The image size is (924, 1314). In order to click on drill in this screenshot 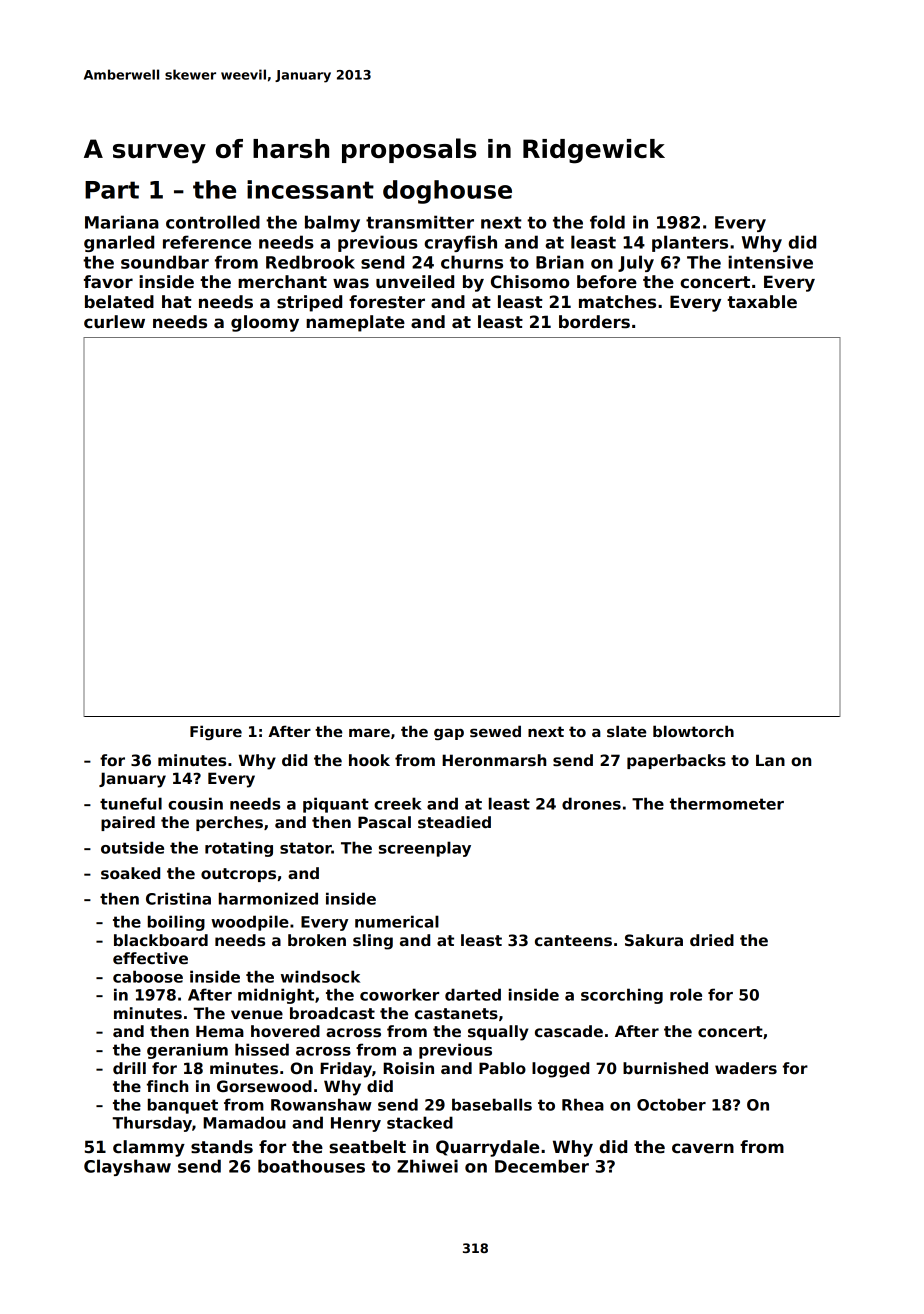, I will do `click(129, 1068)`.
